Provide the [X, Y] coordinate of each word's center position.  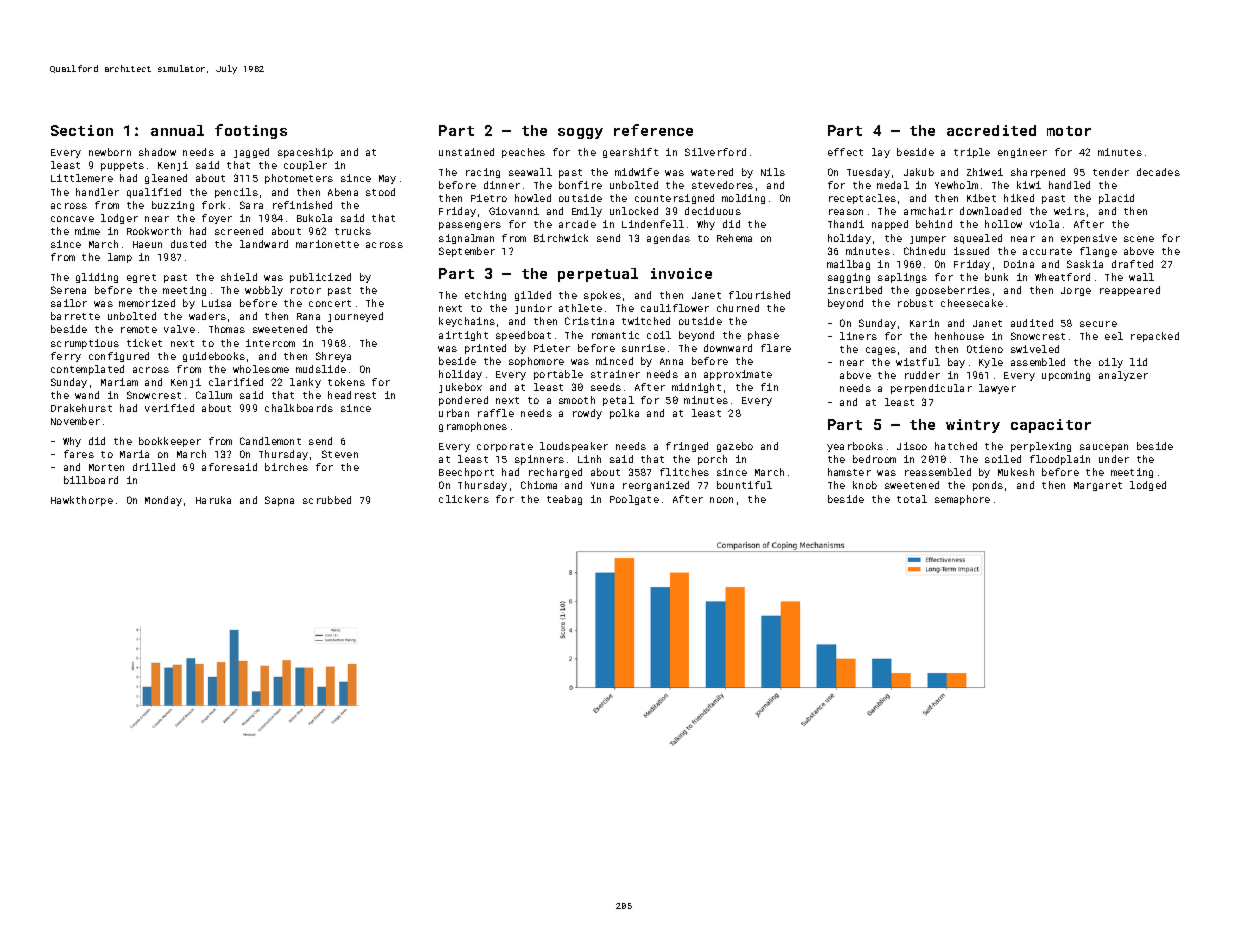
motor [1069, 131]
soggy [580, 133]
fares [79, 454]
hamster [849, 472]
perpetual [598, 275]
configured [119, 357]
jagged [251, 153]
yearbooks [855, 447]
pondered [463, 401]
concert [330, 303]
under [1114, 459]
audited [1032, 323]
